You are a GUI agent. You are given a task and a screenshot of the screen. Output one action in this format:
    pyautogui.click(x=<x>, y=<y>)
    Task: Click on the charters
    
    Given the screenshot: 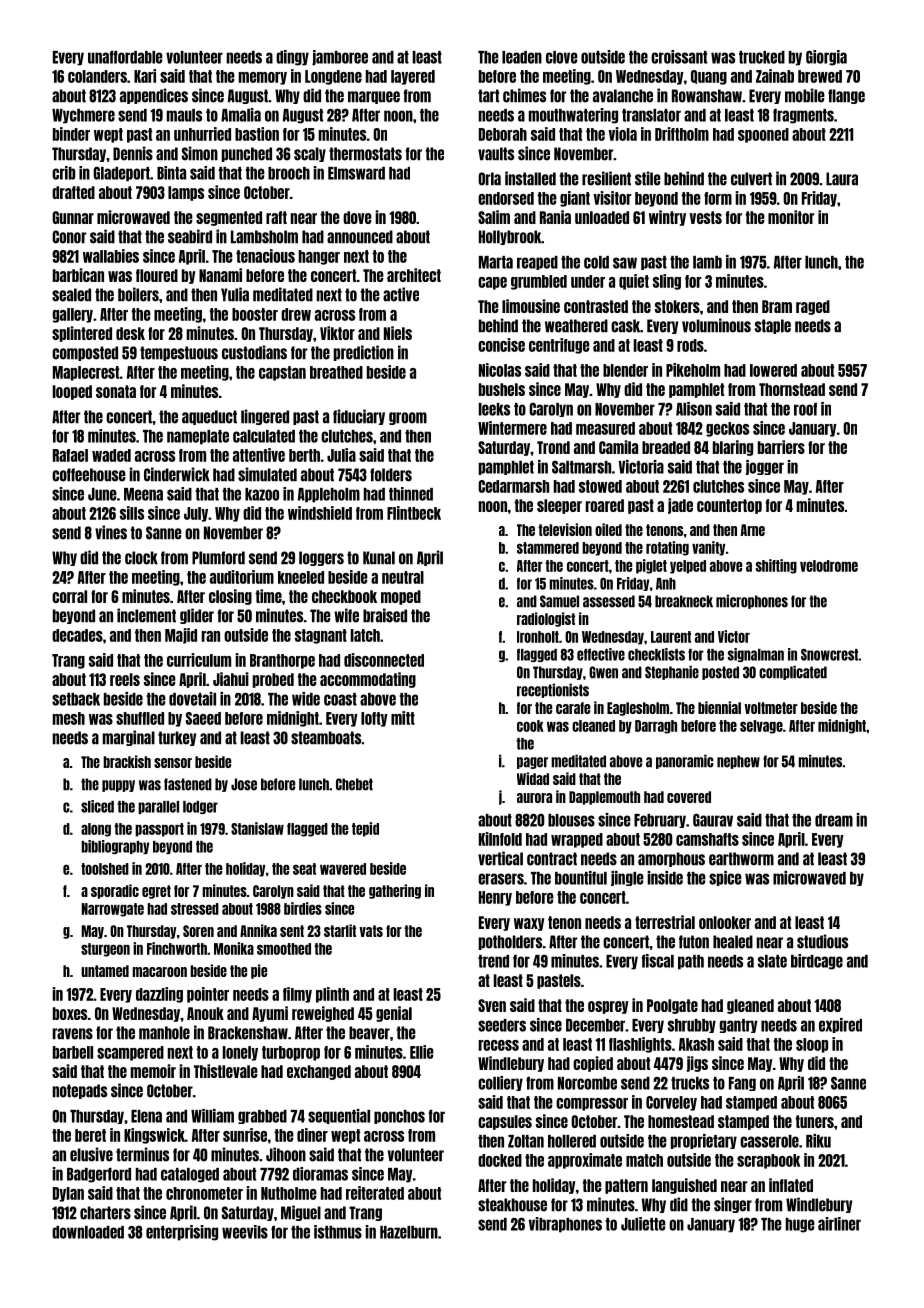 What is the action you would take?
    pyautogui.click(x=105, y=1213)
